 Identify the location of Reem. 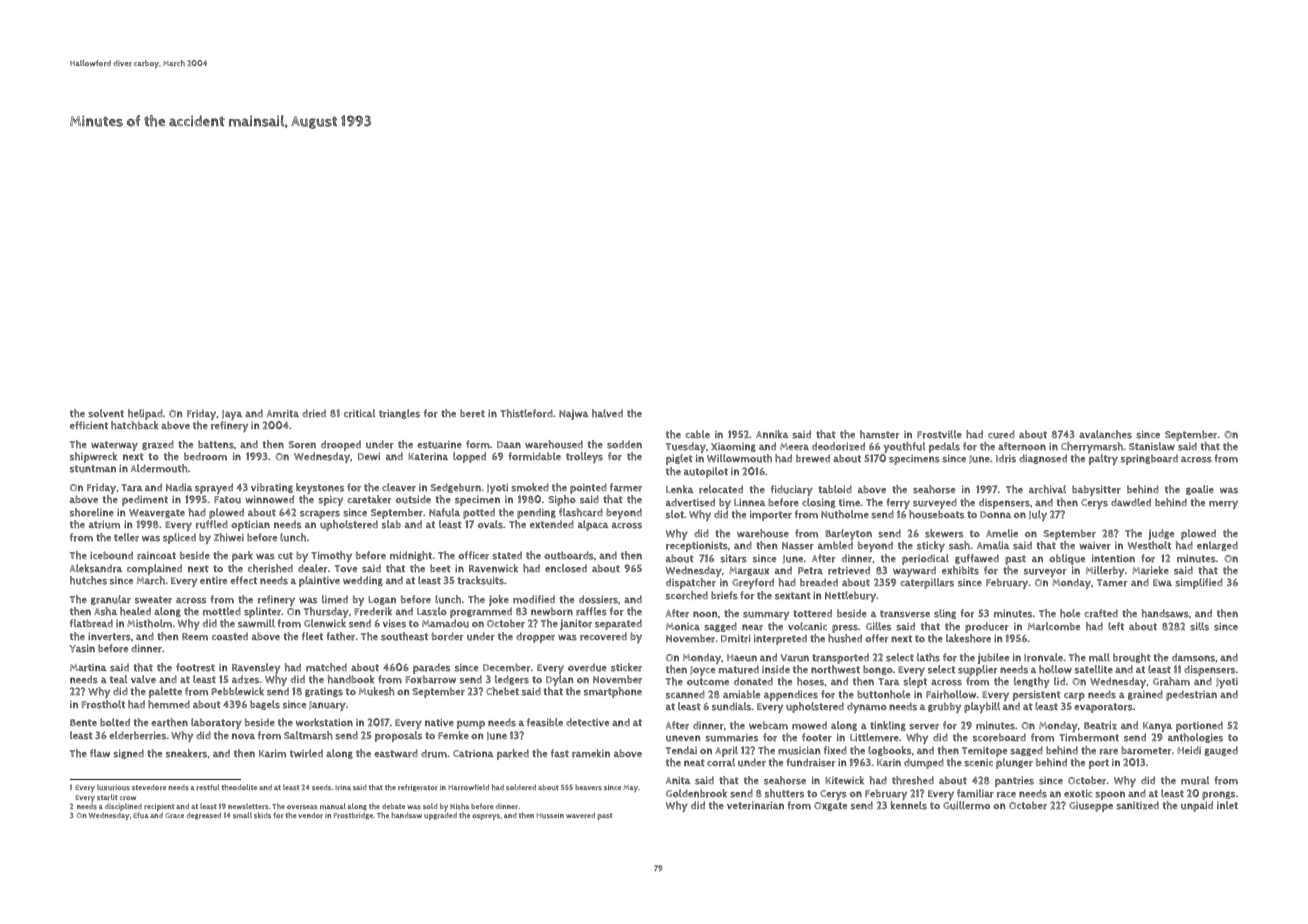
(195, 637).
